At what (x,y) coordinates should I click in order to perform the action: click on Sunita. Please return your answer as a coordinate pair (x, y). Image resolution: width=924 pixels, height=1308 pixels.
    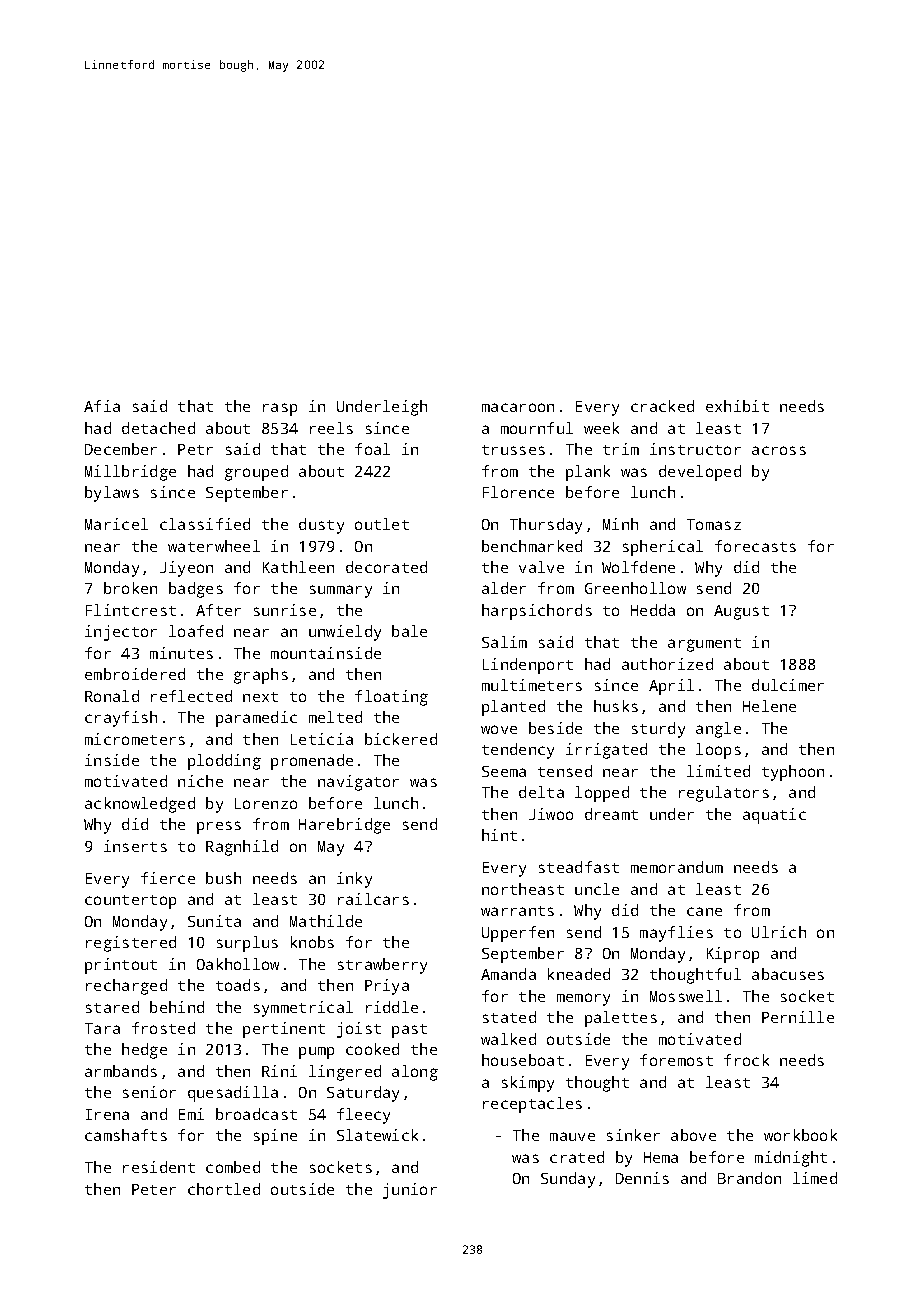
    Looking at the image, I should click on (214, 921).
